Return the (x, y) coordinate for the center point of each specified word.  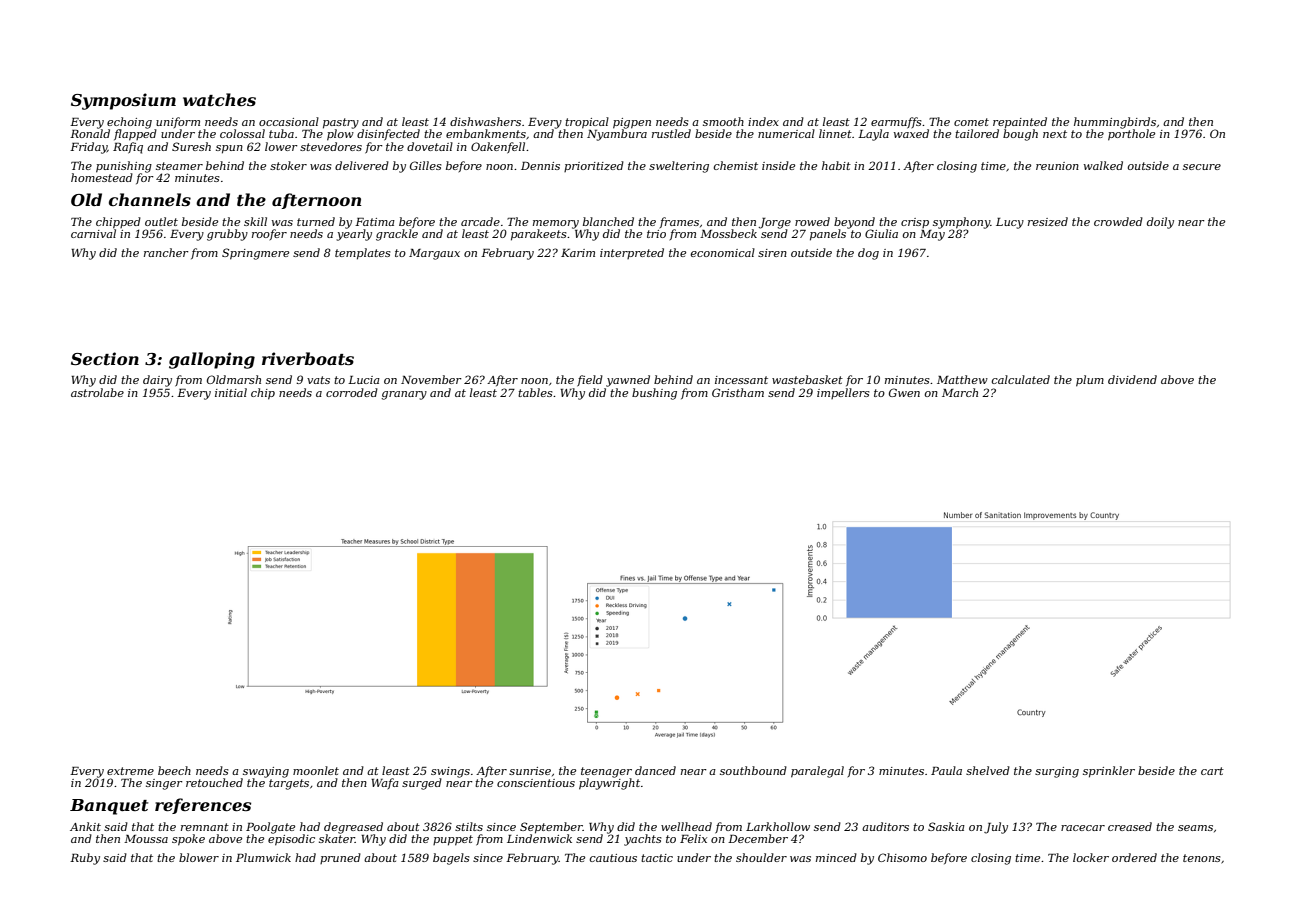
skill (255, 221)
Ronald (90, 133)
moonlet (316, 770)
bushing (654, 394)
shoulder (761, 857)
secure (1202, 167)
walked (1103, 165)
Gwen (904, 392)
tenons (1202, 858)
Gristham (738, 392)
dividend (1132, 379)
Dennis (540, 166)
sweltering (679, 167)
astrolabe (97, 392)
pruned (340, 858)
